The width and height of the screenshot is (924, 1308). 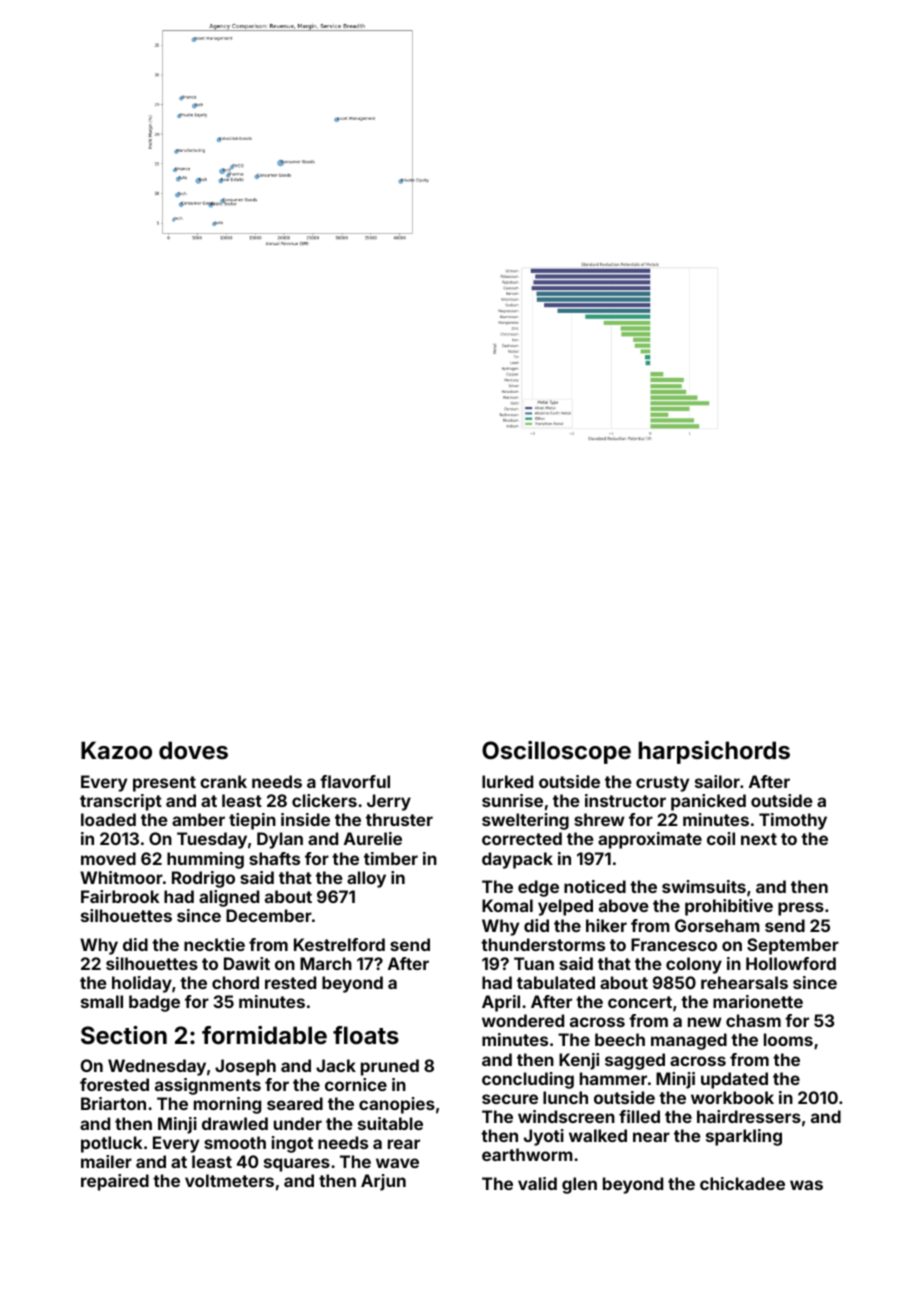 I want to click on Fairbrook, so click(x=120, y=896).
